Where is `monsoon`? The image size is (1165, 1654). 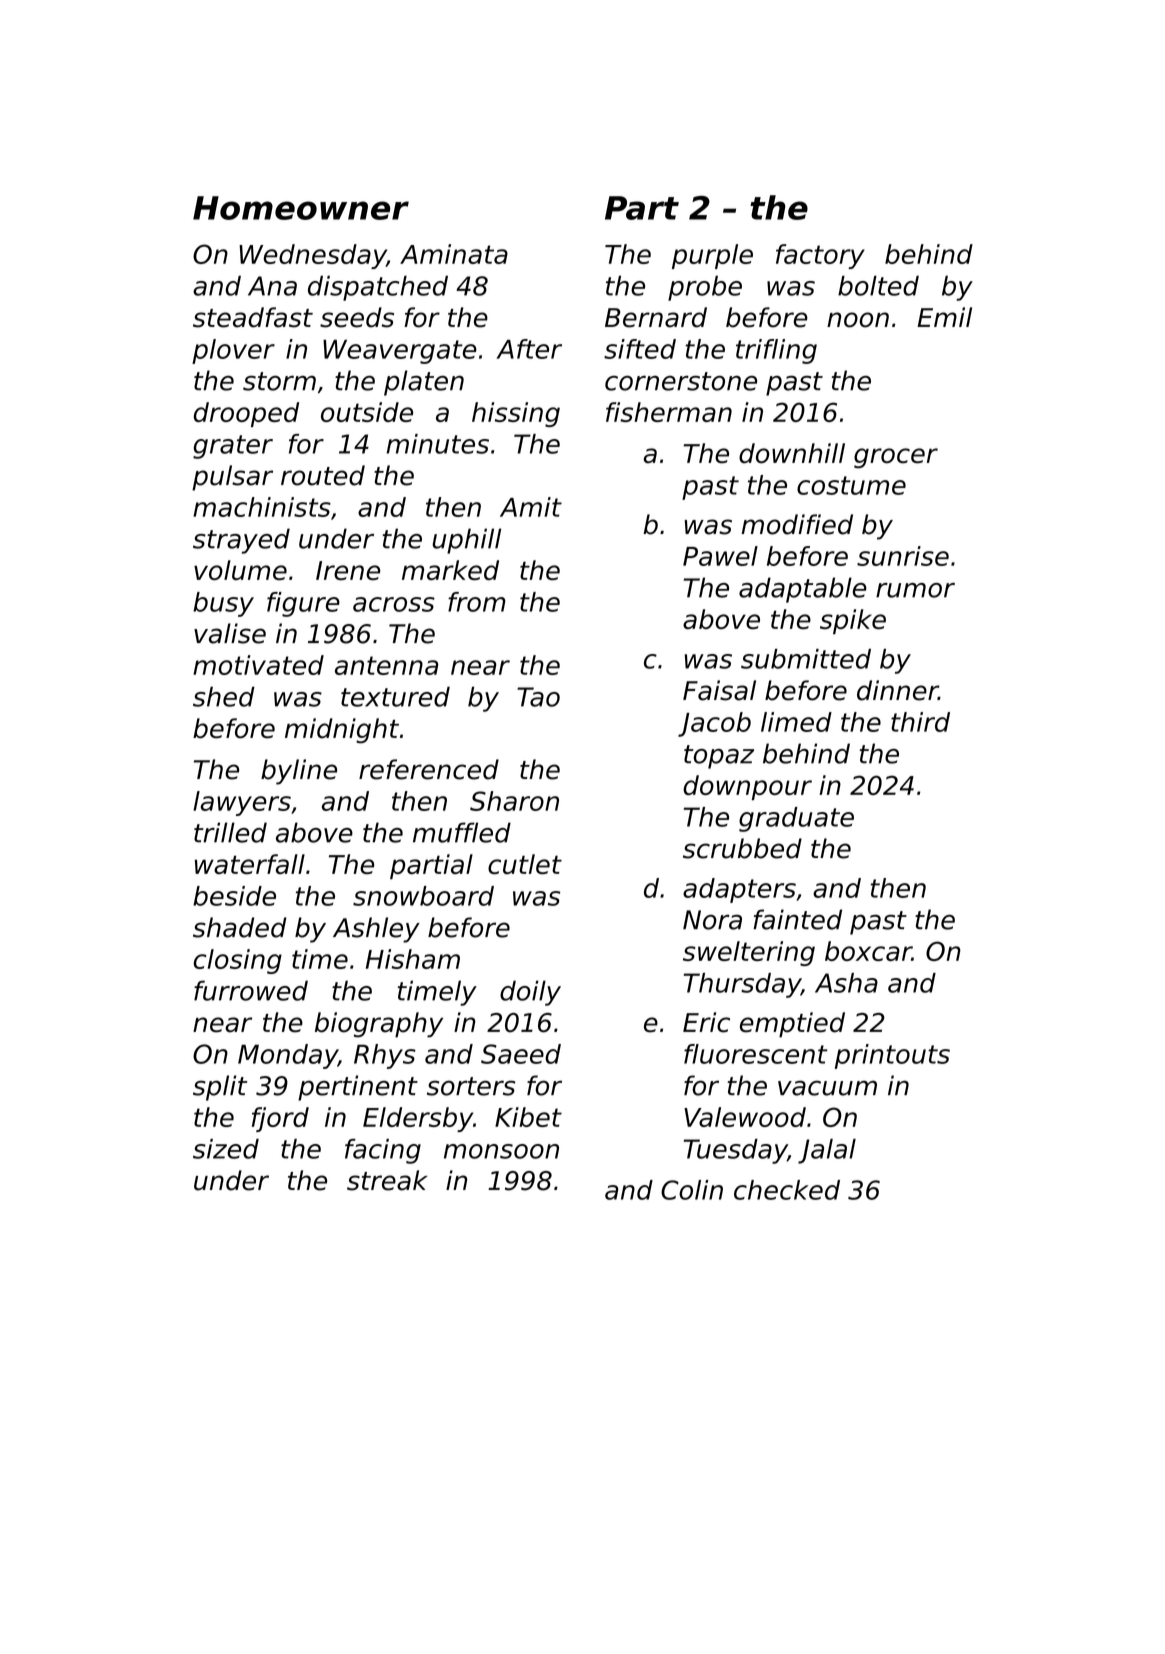
monsoon is located at coordinates (501, 1151).
